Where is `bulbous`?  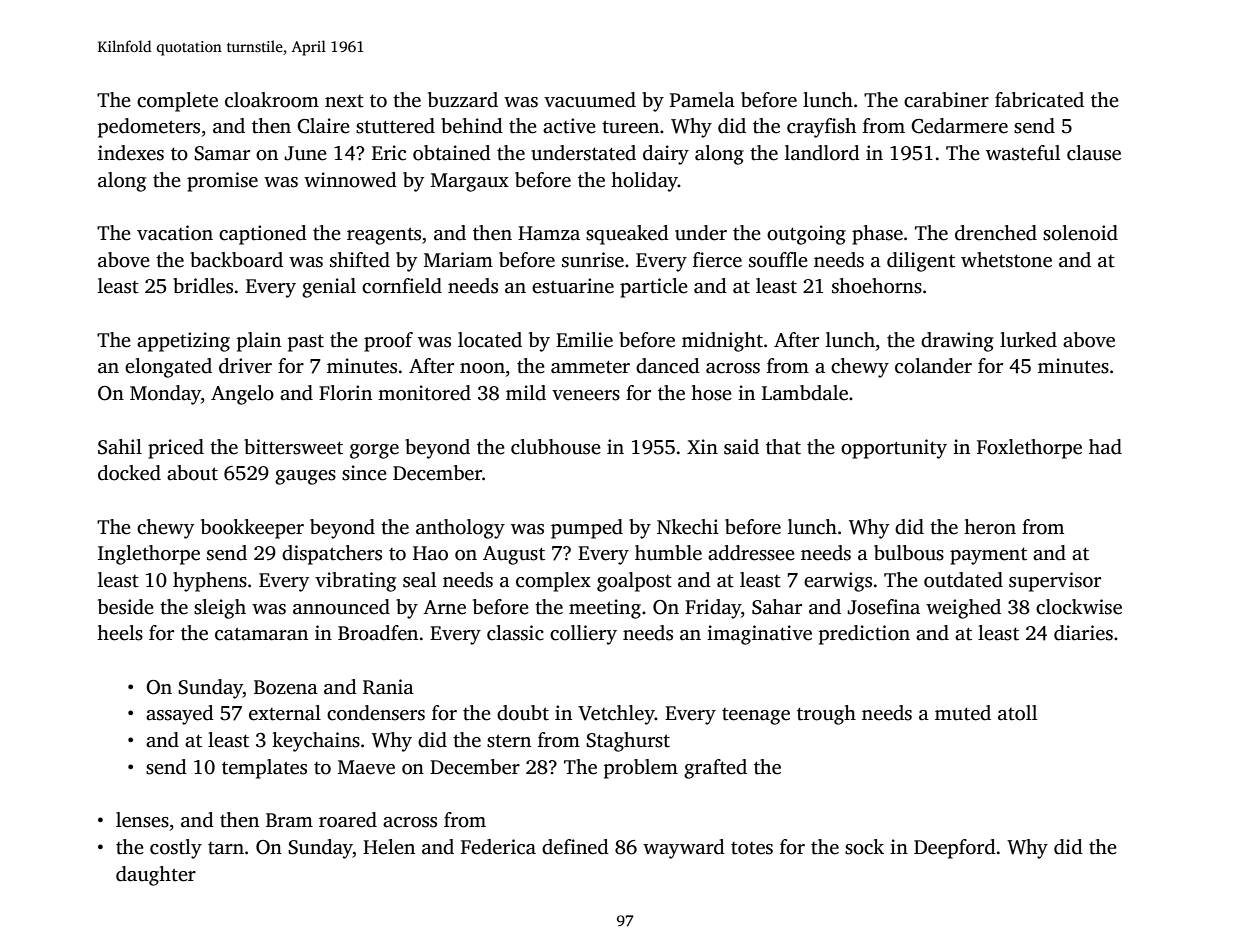 bulbous is located at coordinates (909, 553).
